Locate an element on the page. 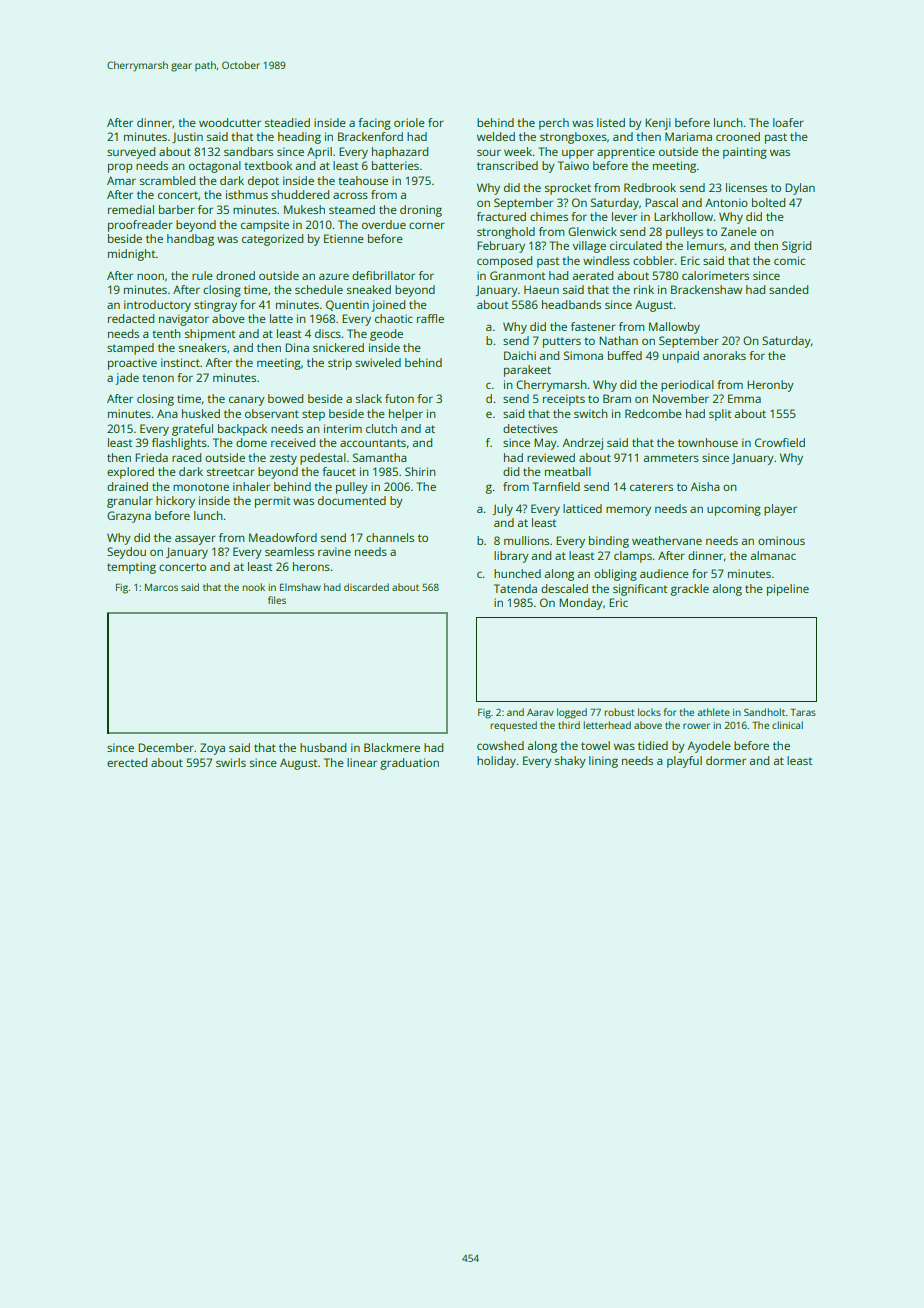 Image resolution: width=924 pixels, height=1308 pixels. perch is located at coordinates (554, 124).
